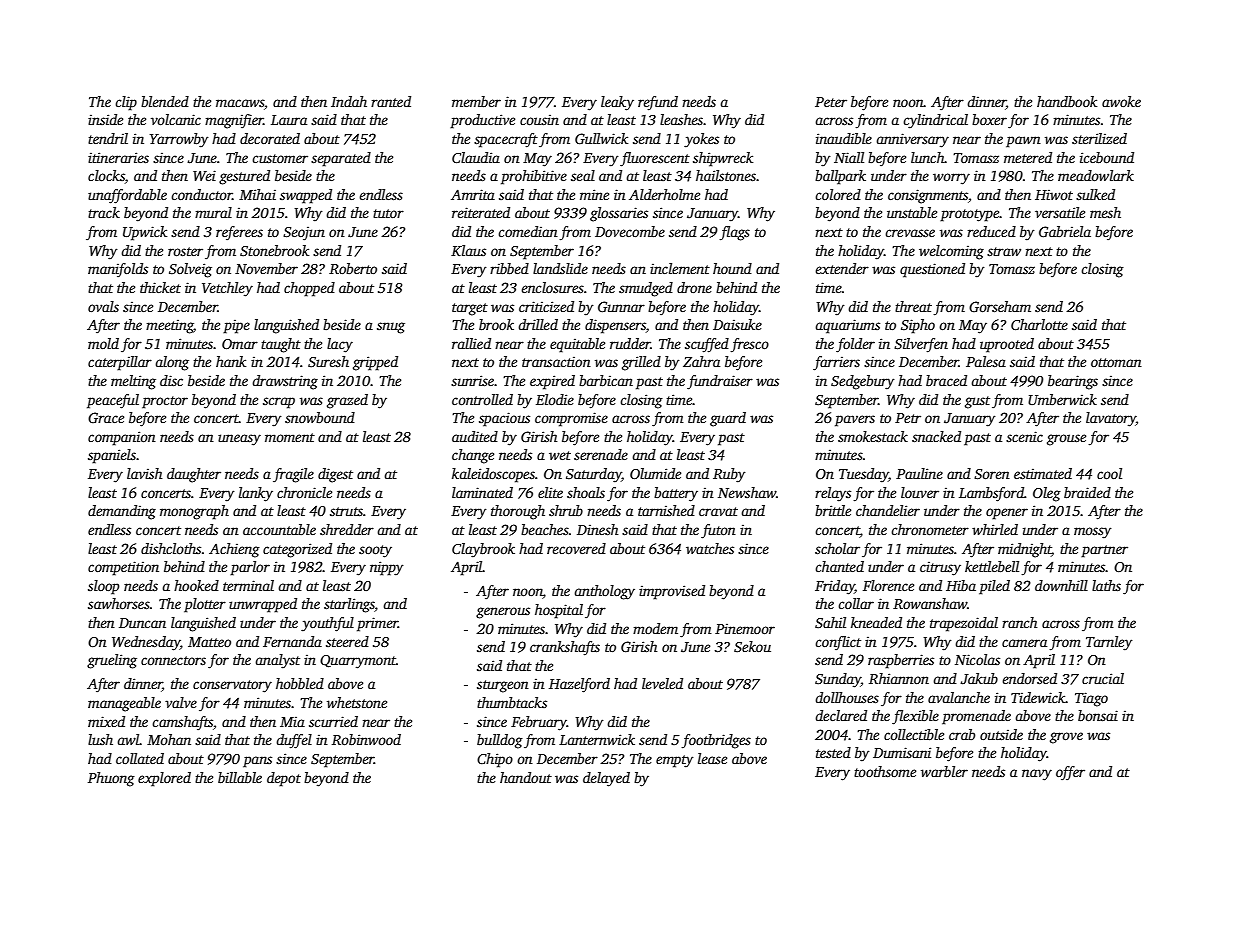 The height and width of the screenshot is (952, 1233). I want to click on customer, so click(280, 158).
